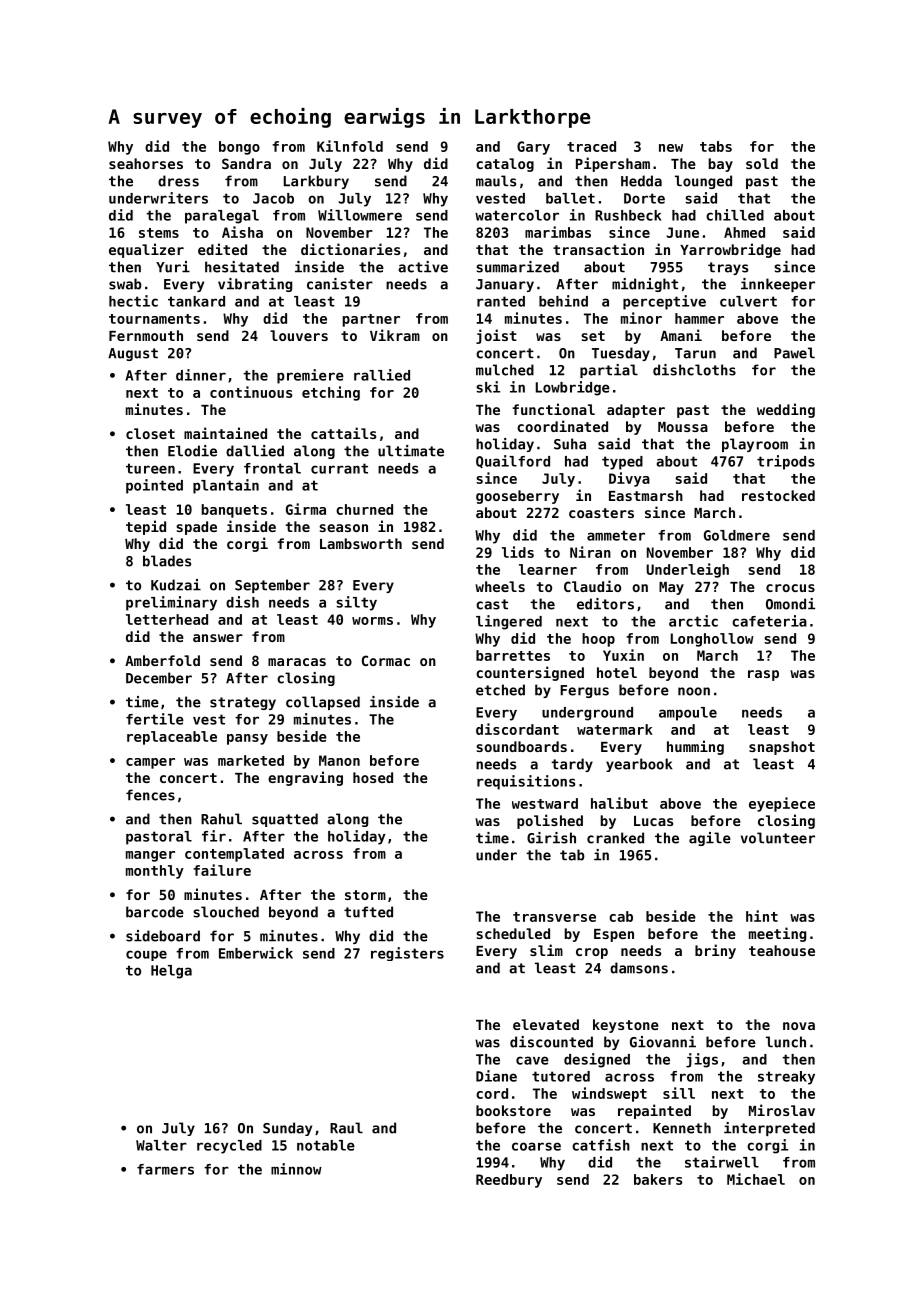 The image size is (924, 1308). What do you see at coordinates (496, 1076) in the document?
I see `Diane` at bounding box center [496, 1076].
